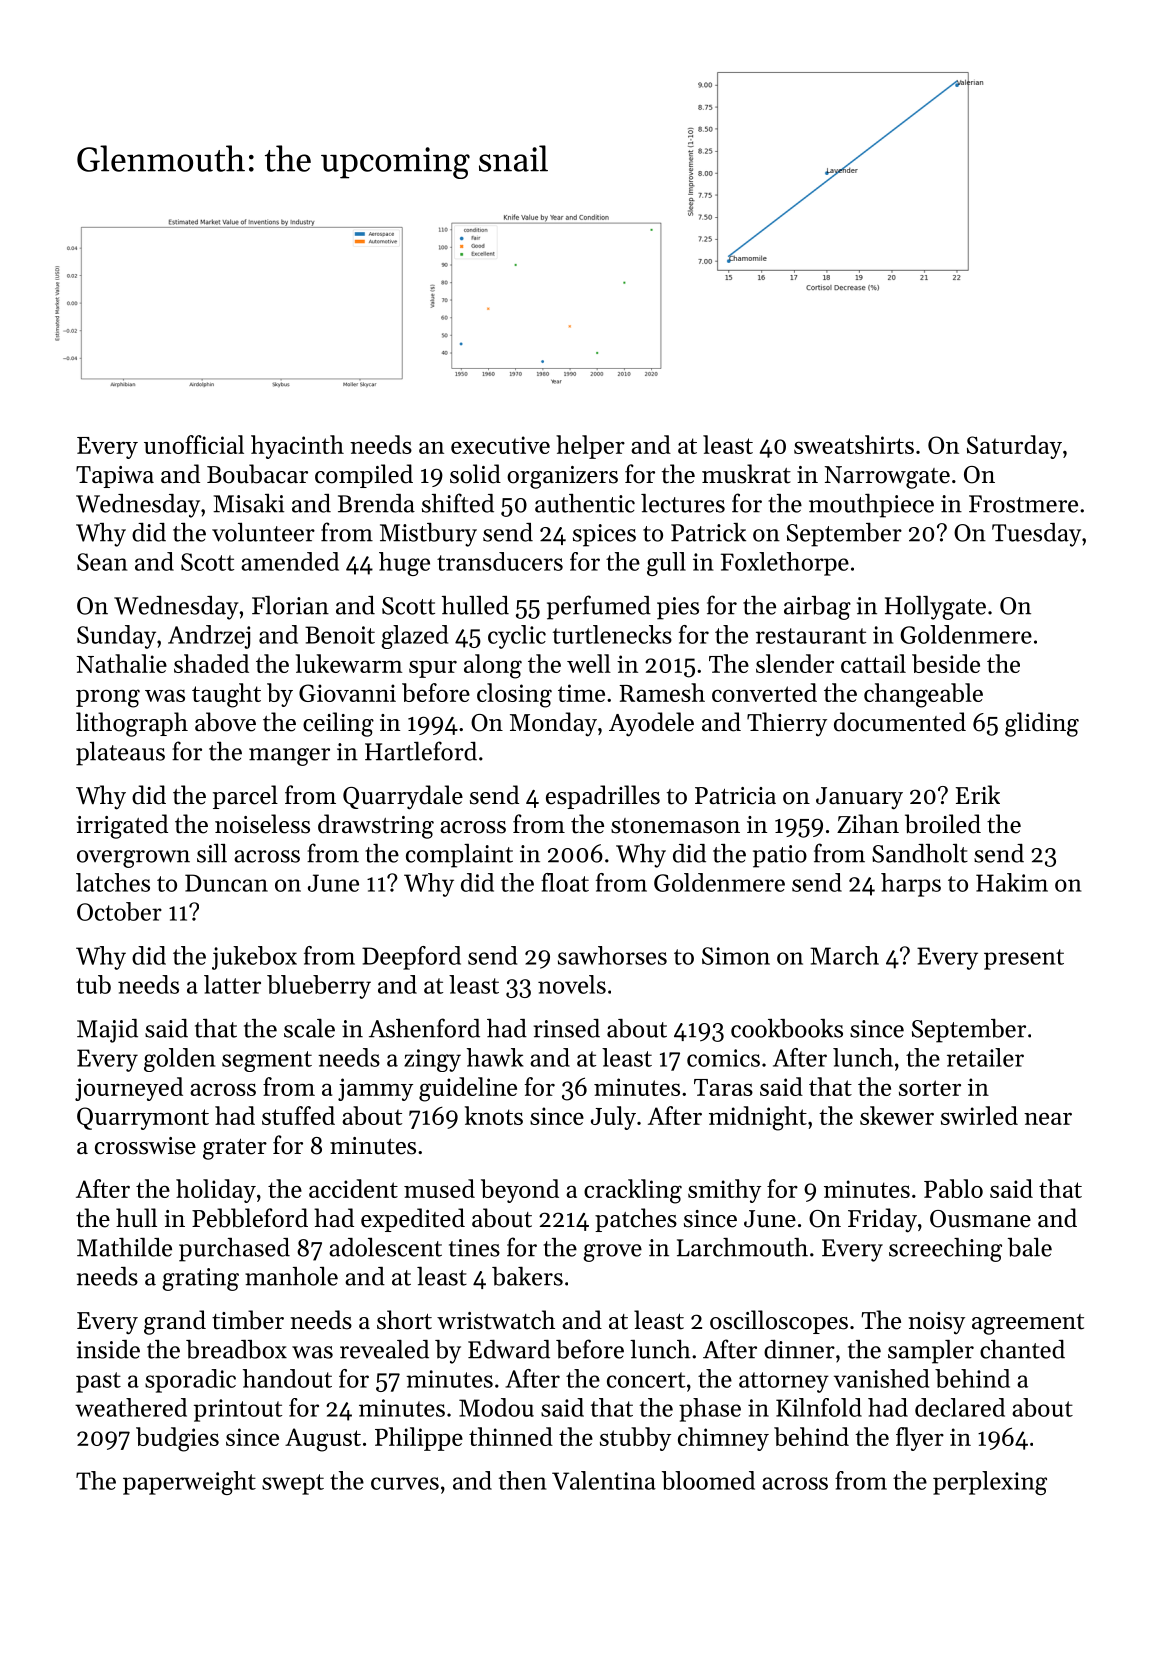 This page has width=1165, height=1654. What do you see at coordinates (1048, 1118) in the page?
I see `near` at bounding box center [1048, 1118].
